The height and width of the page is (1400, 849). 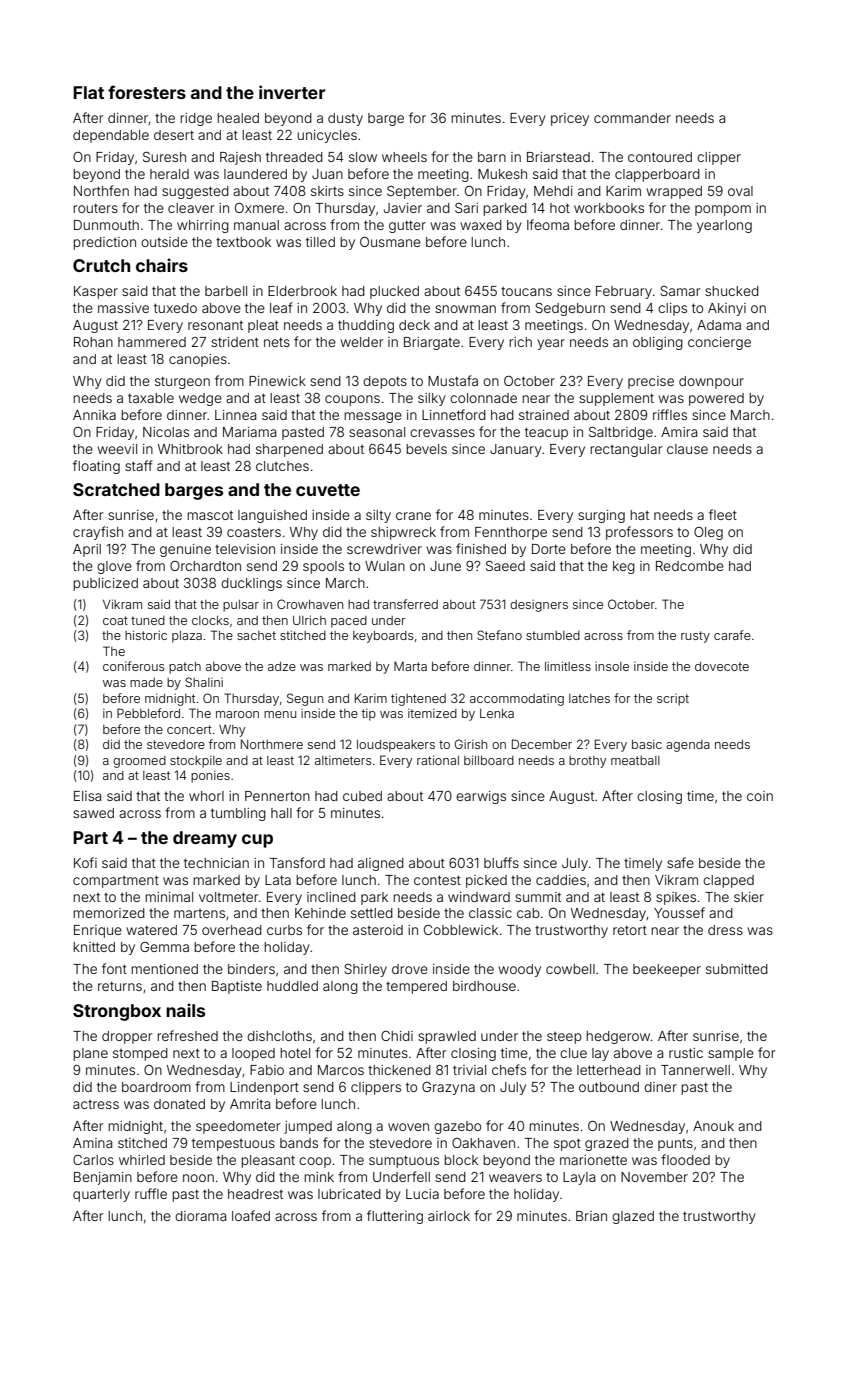 I want to click on desert, so click(x=174, y=135).
